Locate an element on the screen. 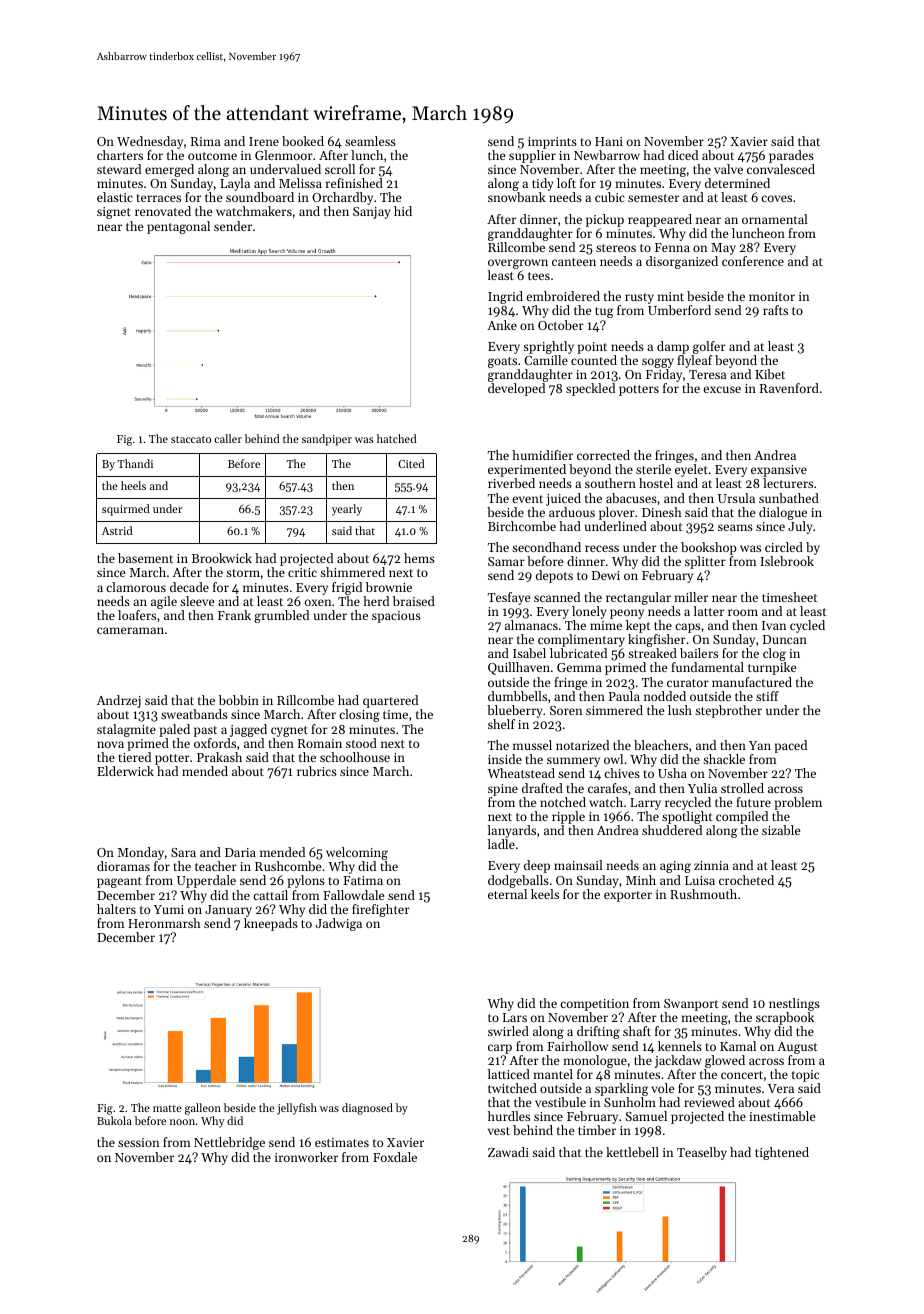 The height and width of the screenshot is (1314, 924). galleon is located at coordinates (203, 1109).
